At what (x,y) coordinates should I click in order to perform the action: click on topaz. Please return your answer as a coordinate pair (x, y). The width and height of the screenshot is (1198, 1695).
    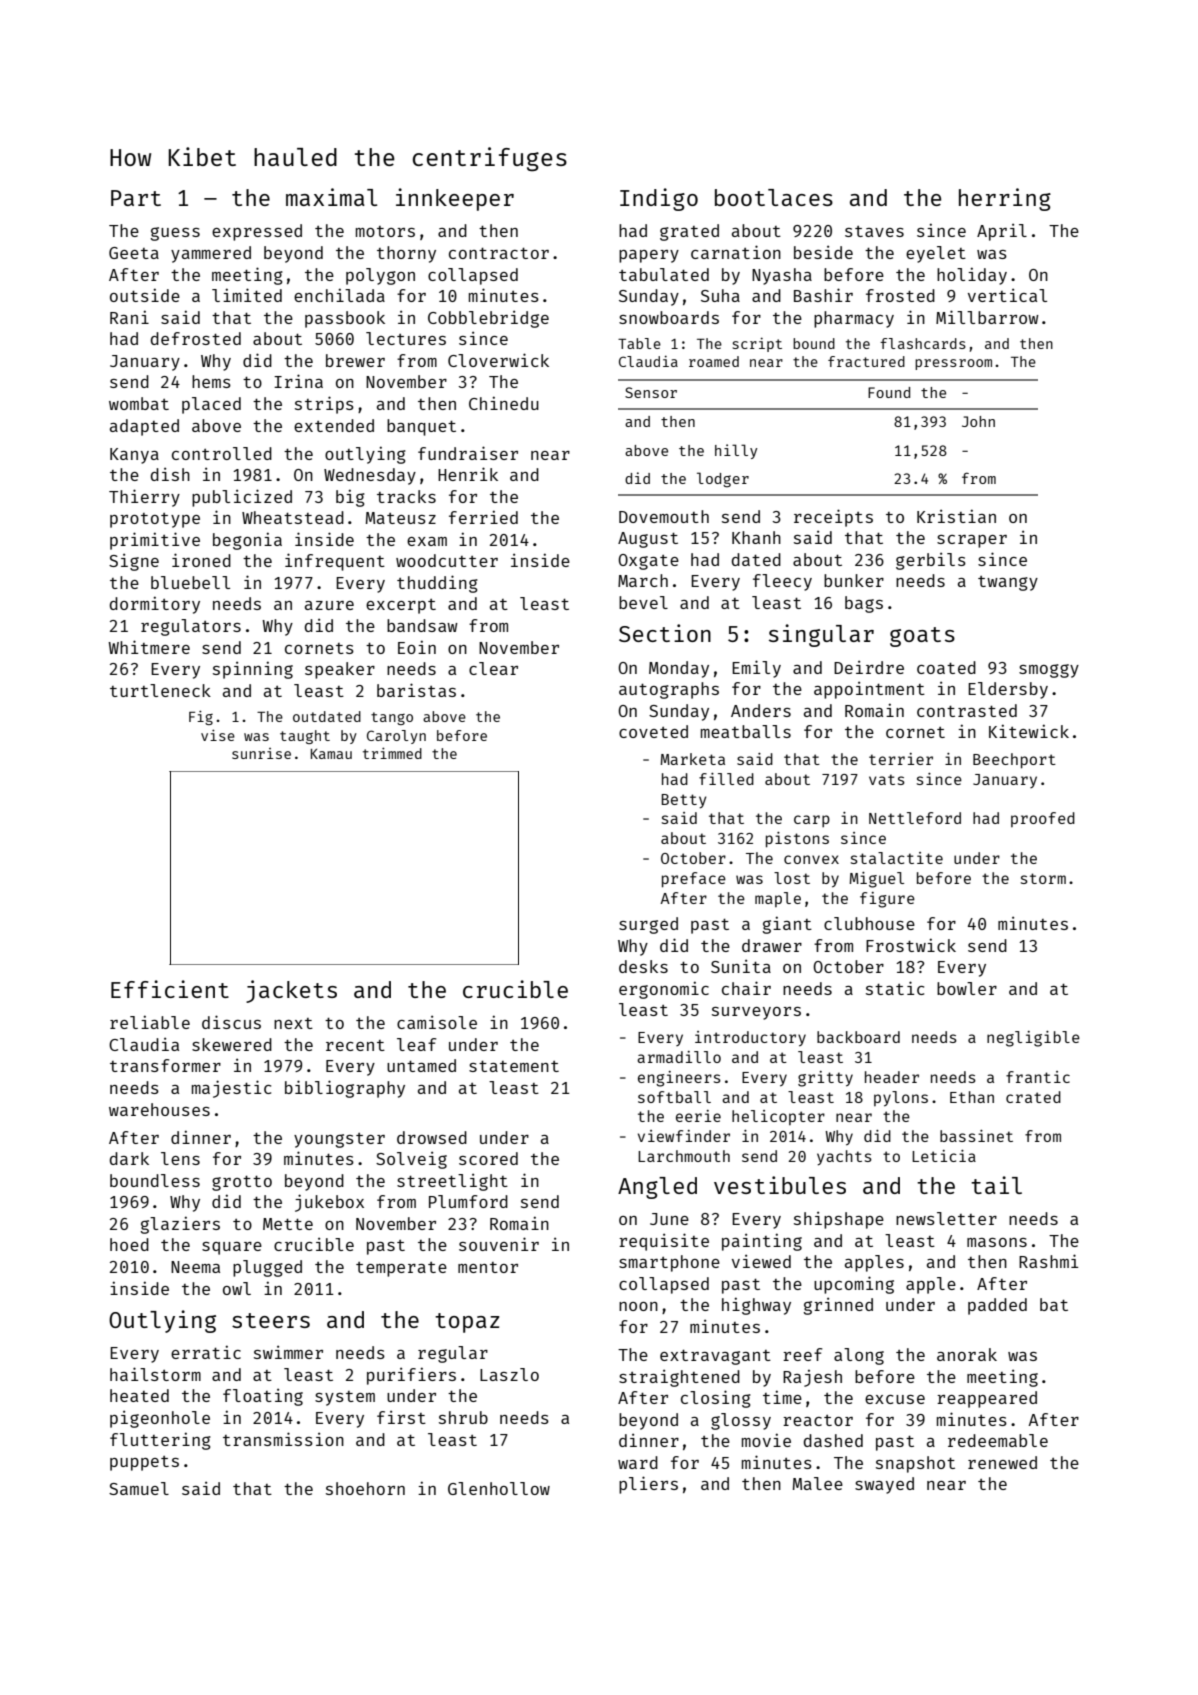
    Looking at the image, I should click on (467, 1323).
